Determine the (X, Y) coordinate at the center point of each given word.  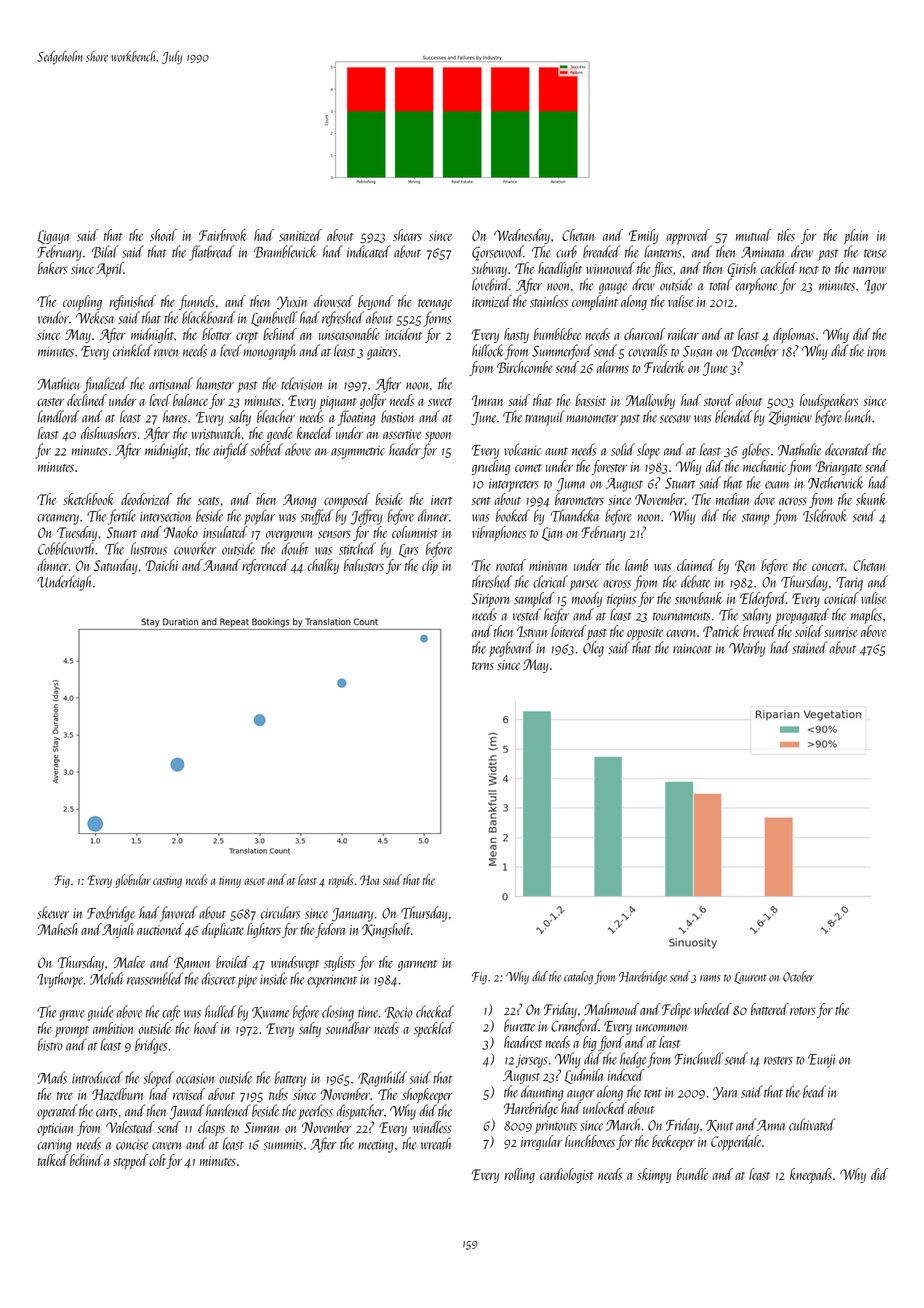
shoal (163, 235)
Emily (644, 236)
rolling (520, 1175)
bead (814, 1091)
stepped (130, 1161)
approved (688, 236)
